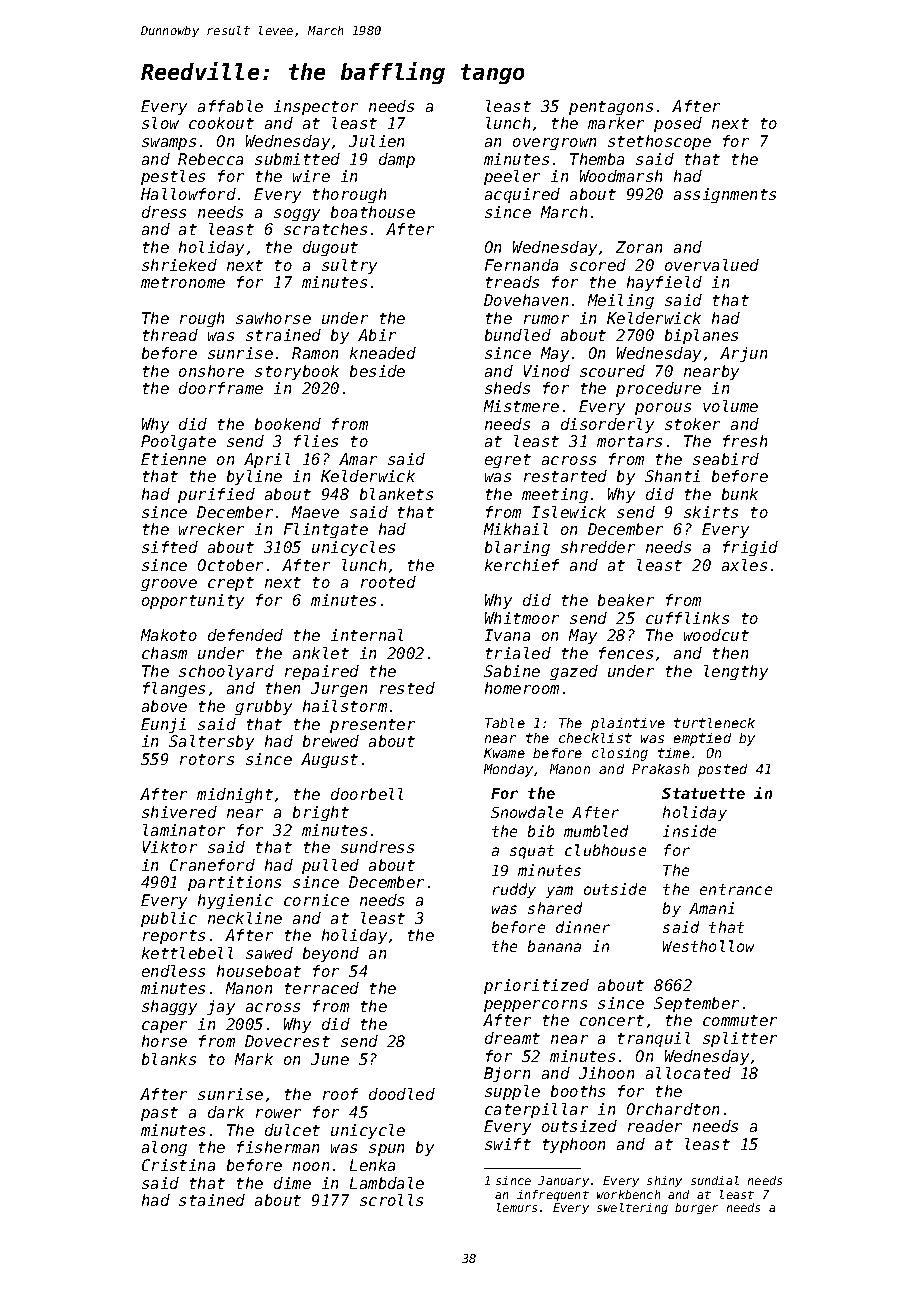 Image resolution: width=924 pixels, height=1314 pixels. Describe the element at coordinates (712, 265) in the document. I see `overvalued` at that location.
